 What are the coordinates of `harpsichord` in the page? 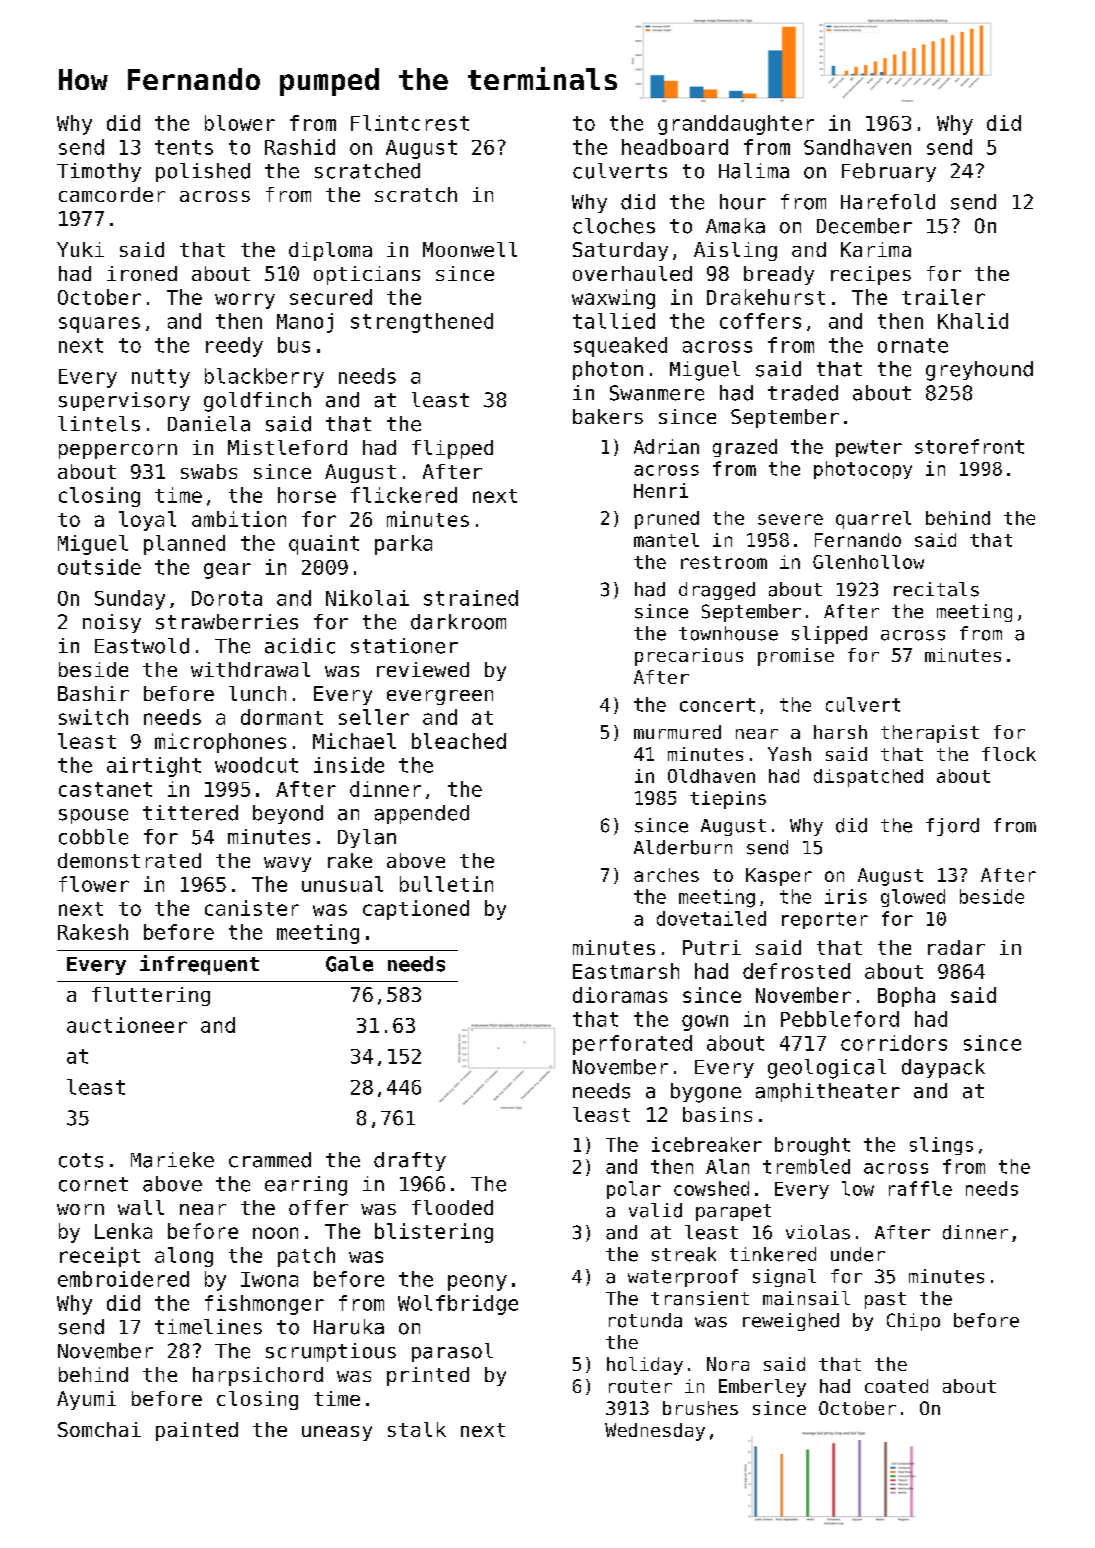 It's located at (258, 1376).
